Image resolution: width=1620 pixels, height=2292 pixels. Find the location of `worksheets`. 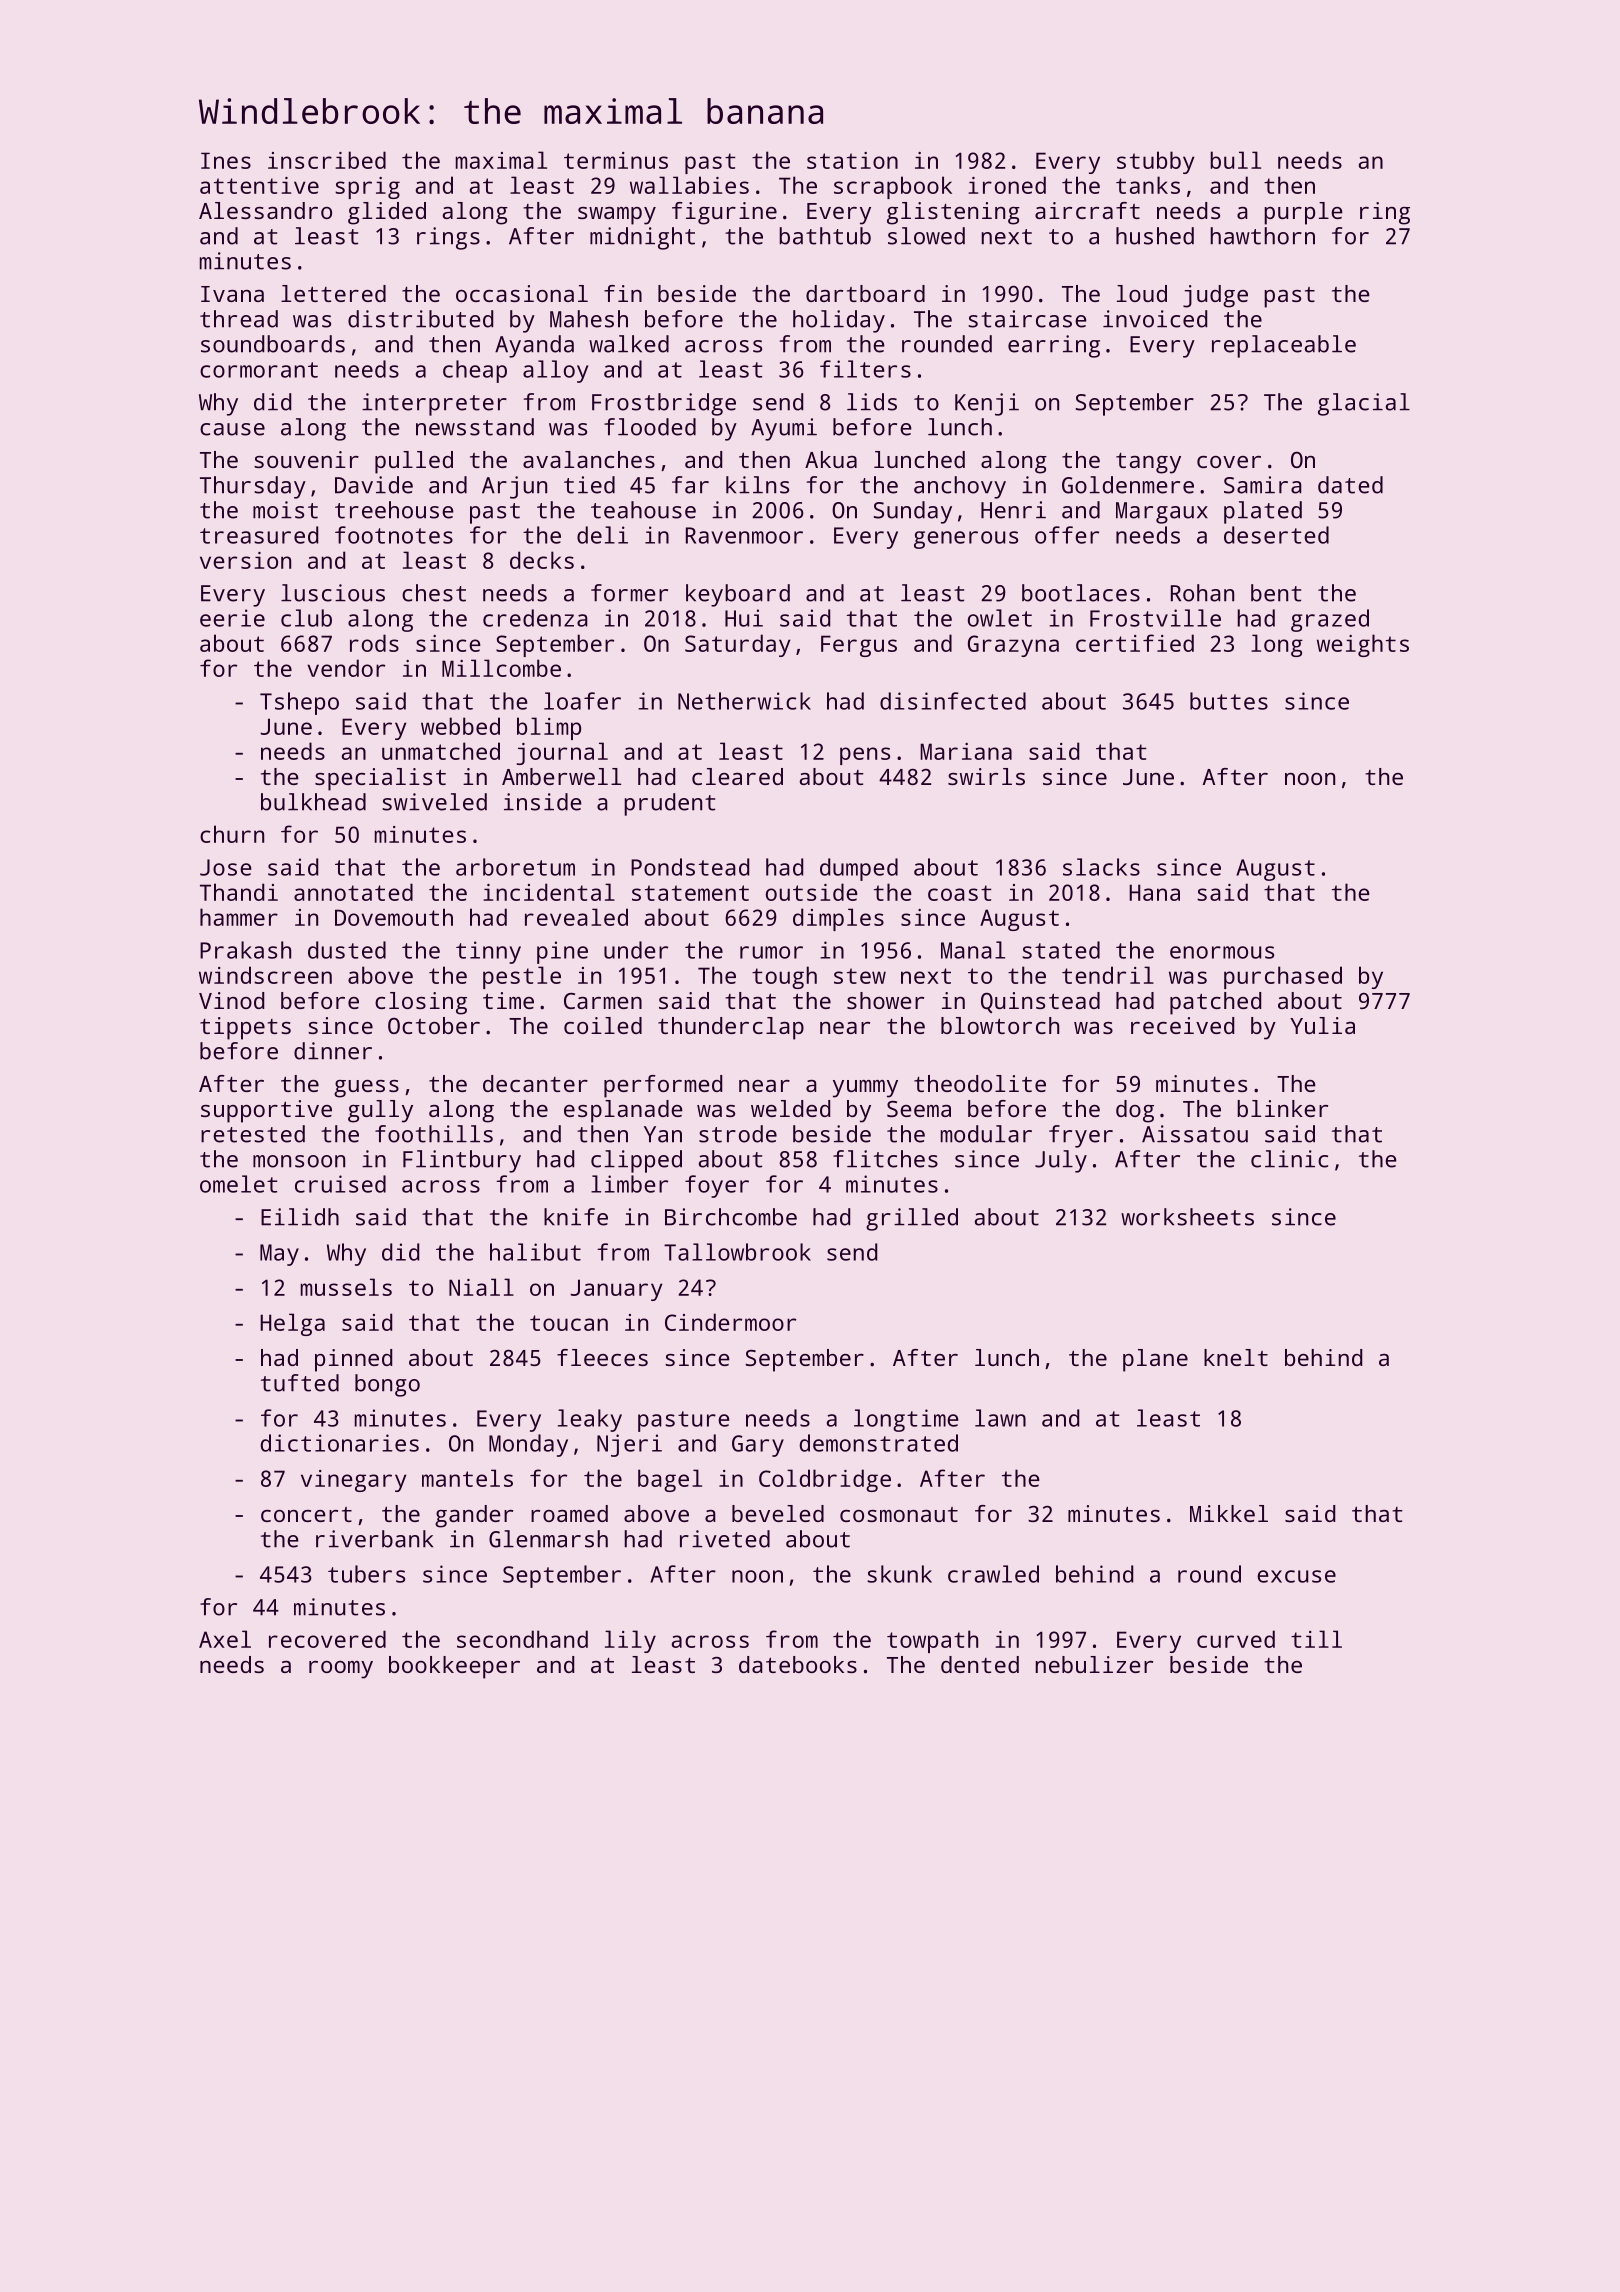

worksheets is located at coordinates (1187, 1217).
